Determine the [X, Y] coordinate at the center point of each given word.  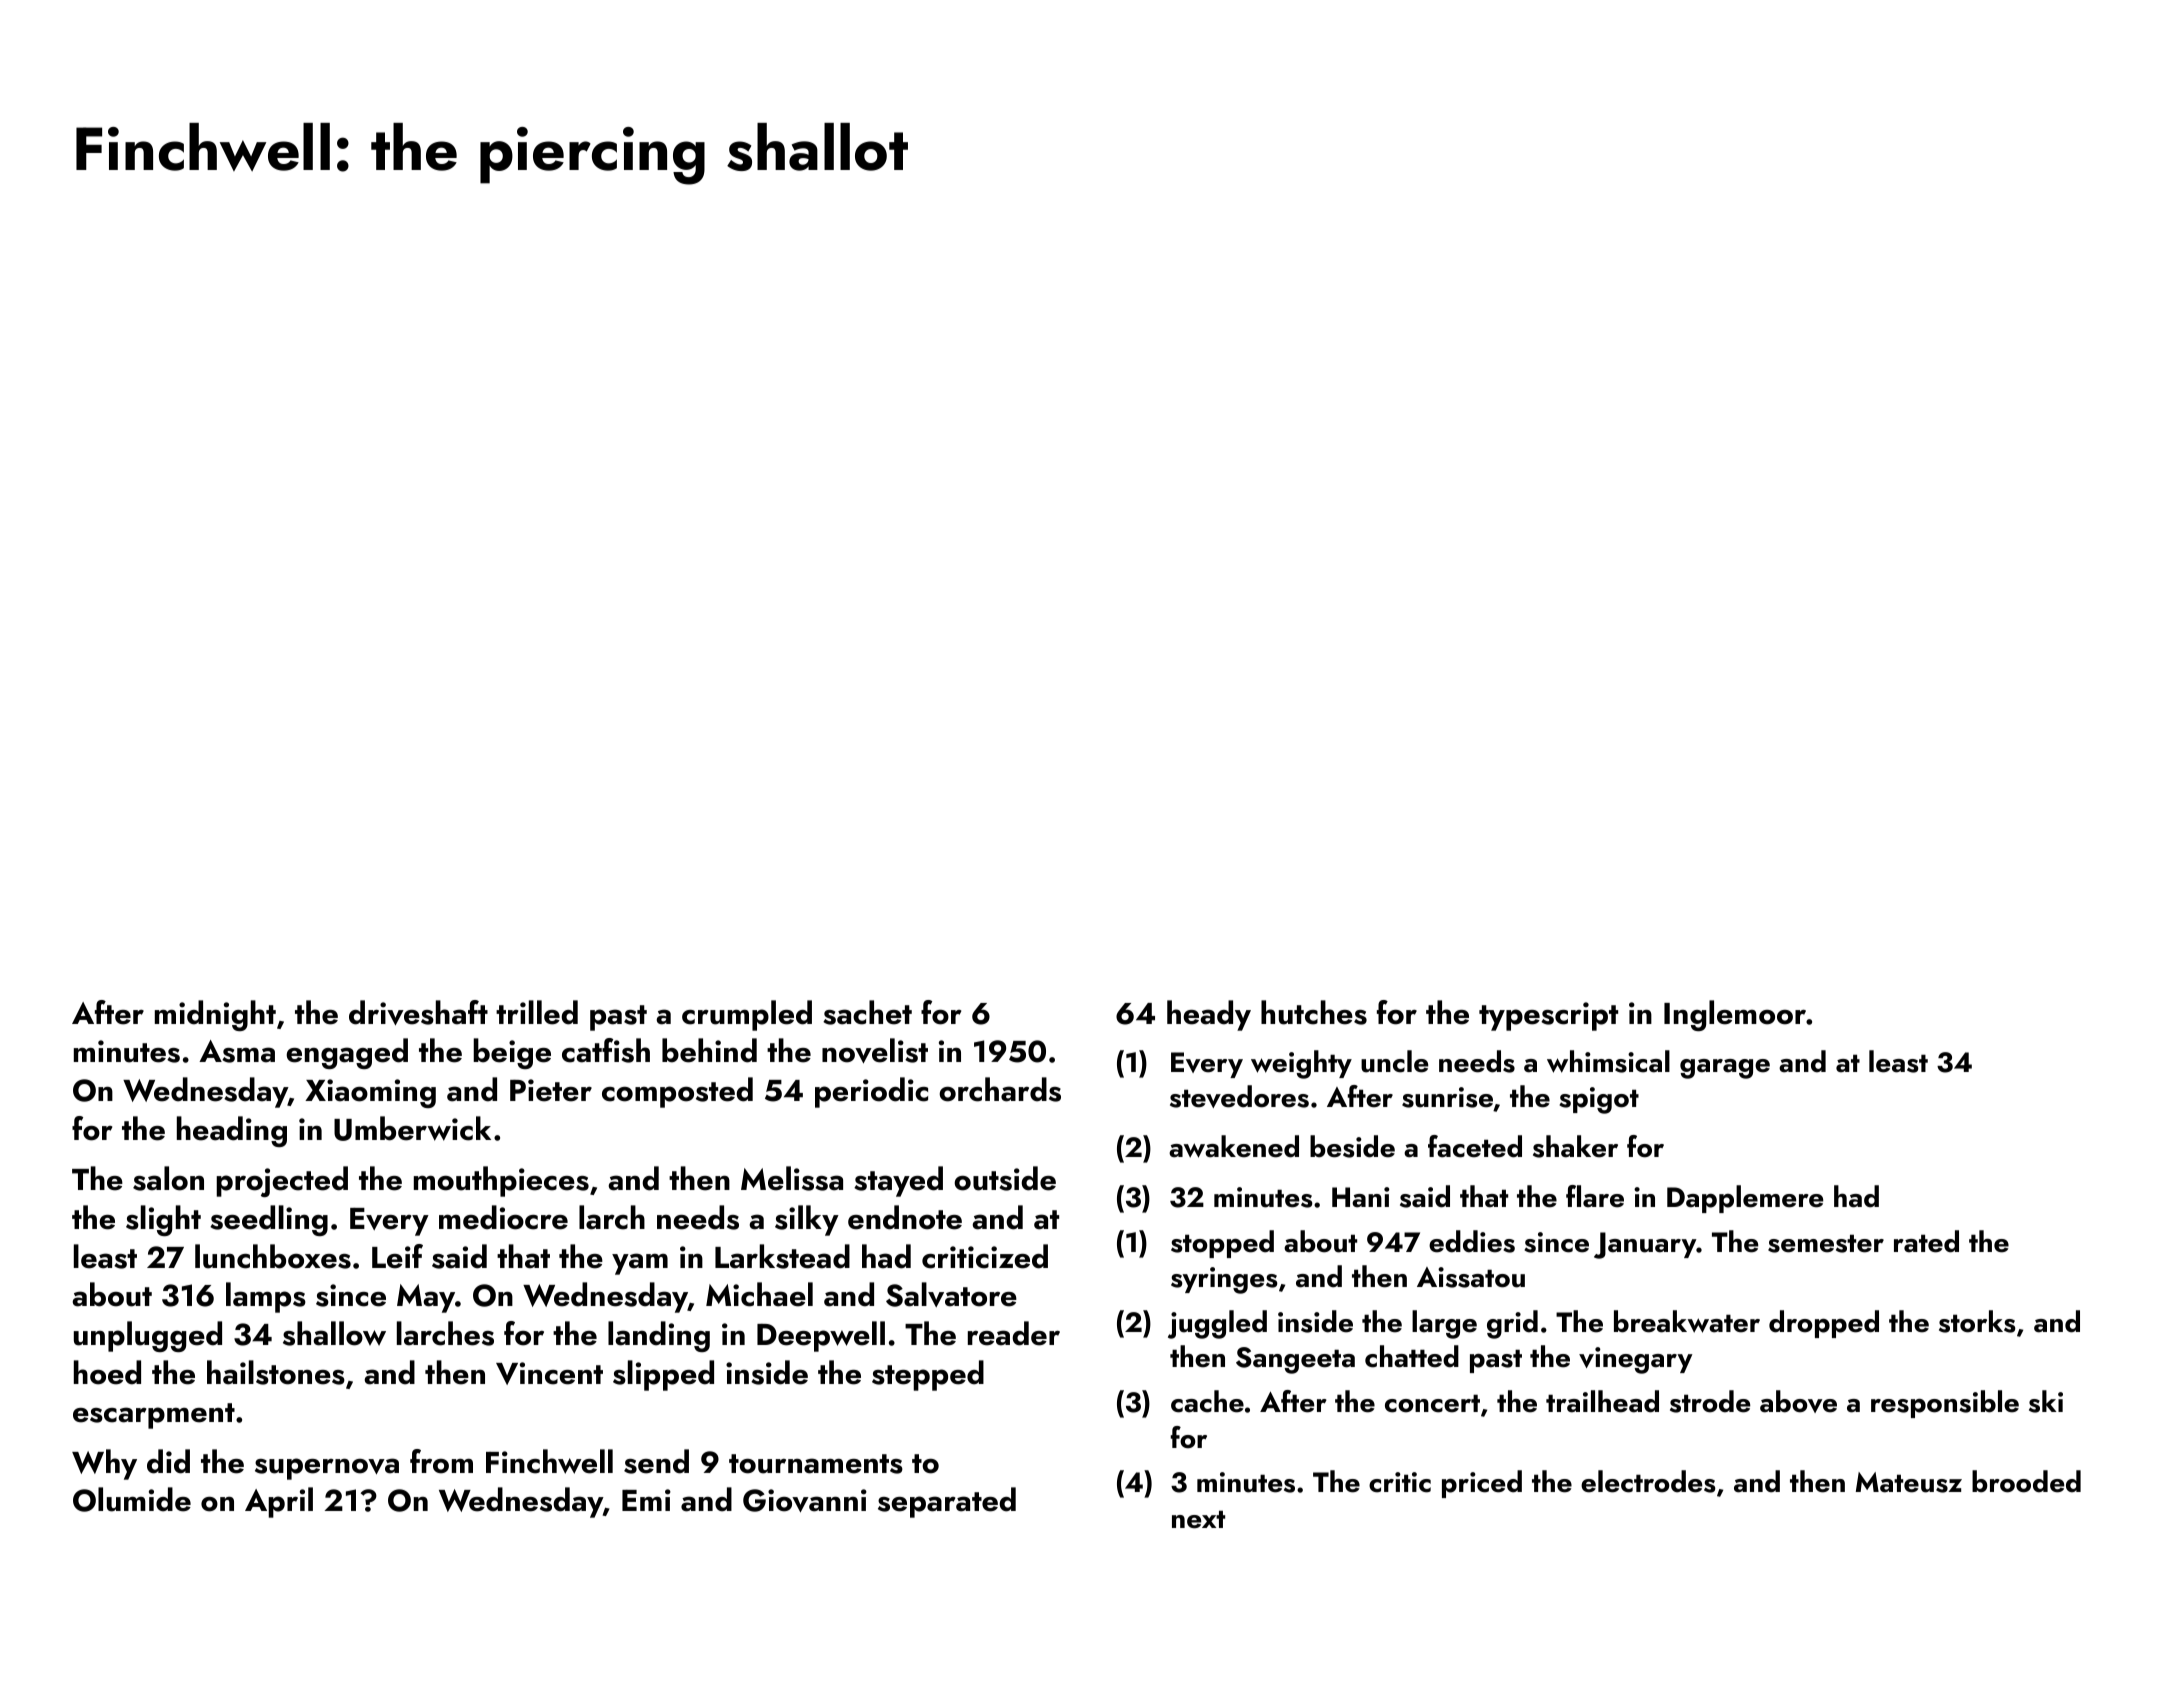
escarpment [154, 1416]
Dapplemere [1745, 1199]
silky [807, 1220]
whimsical [1608, 1061]
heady [1209, 1015]
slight [163, 1220]
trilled [537, 1012]
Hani [1361, 1197]
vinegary [1636, 1360]
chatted [1412, 1356]
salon [168, 1178]
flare [1595, 1196]
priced [1482, 1484]
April [279, 1502]
